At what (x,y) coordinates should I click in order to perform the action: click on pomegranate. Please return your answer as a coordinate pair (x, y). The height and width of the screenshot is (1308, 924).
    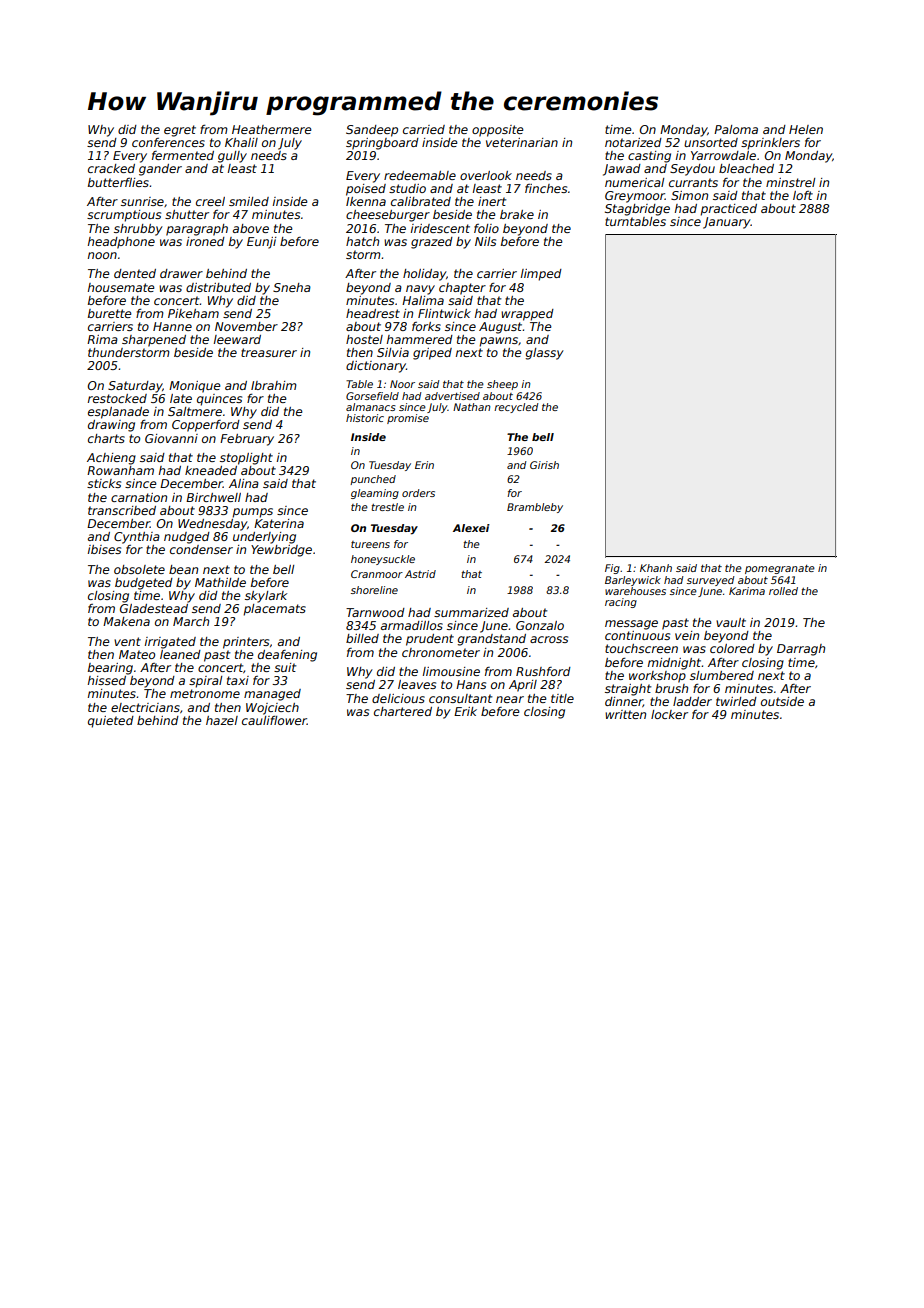
    Looking at the image, I should click on (780, 569).
